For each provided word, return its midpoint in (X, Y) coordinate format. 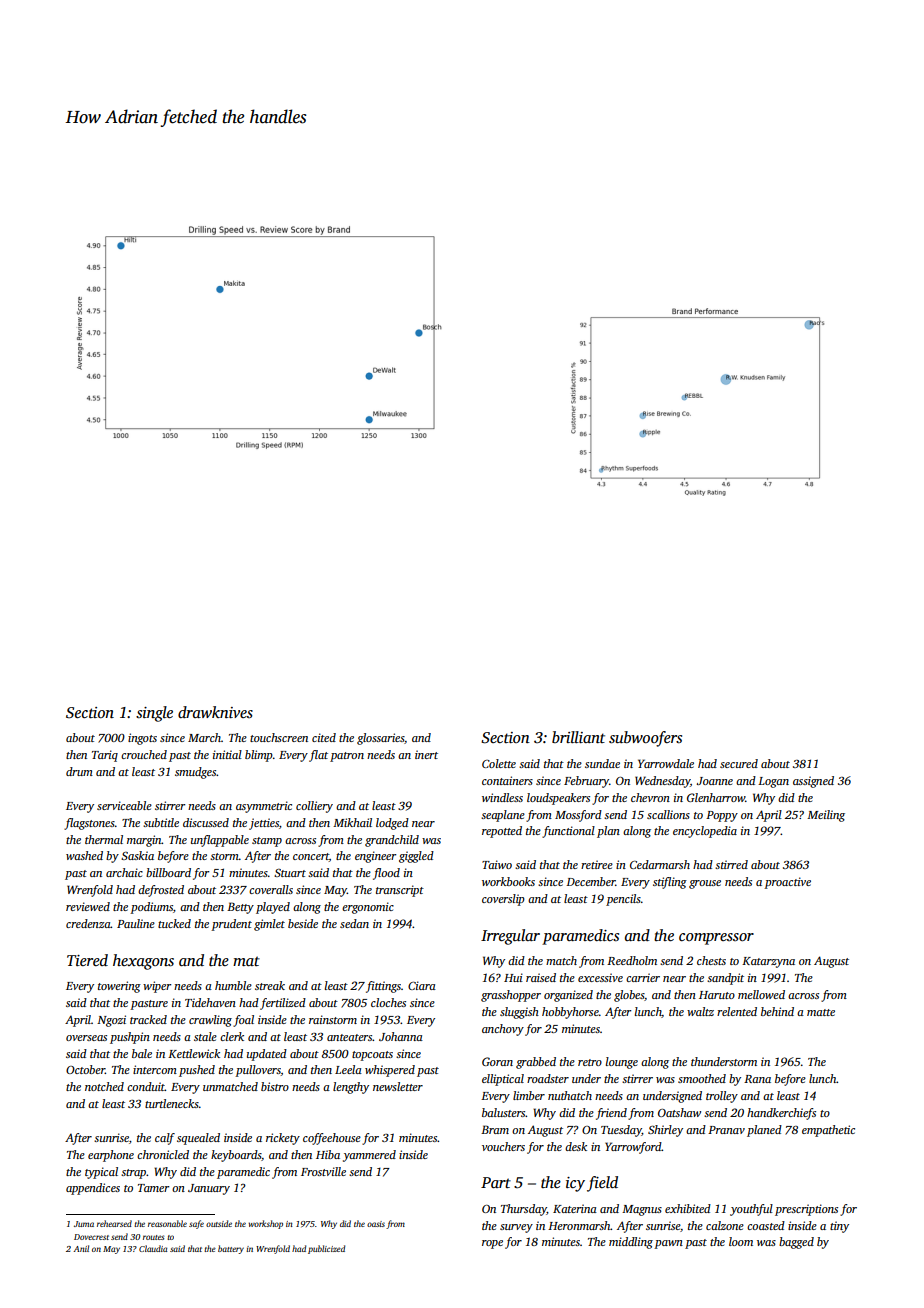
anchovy (503, 1030)
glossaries (380, 739)
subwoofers (645, 739)
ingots (142, 739)
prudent (231, 925)
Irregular (510, 937)
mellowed (761, 994)
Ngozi (111, 1021)
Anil (81, 1248)
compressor (716, 939)
